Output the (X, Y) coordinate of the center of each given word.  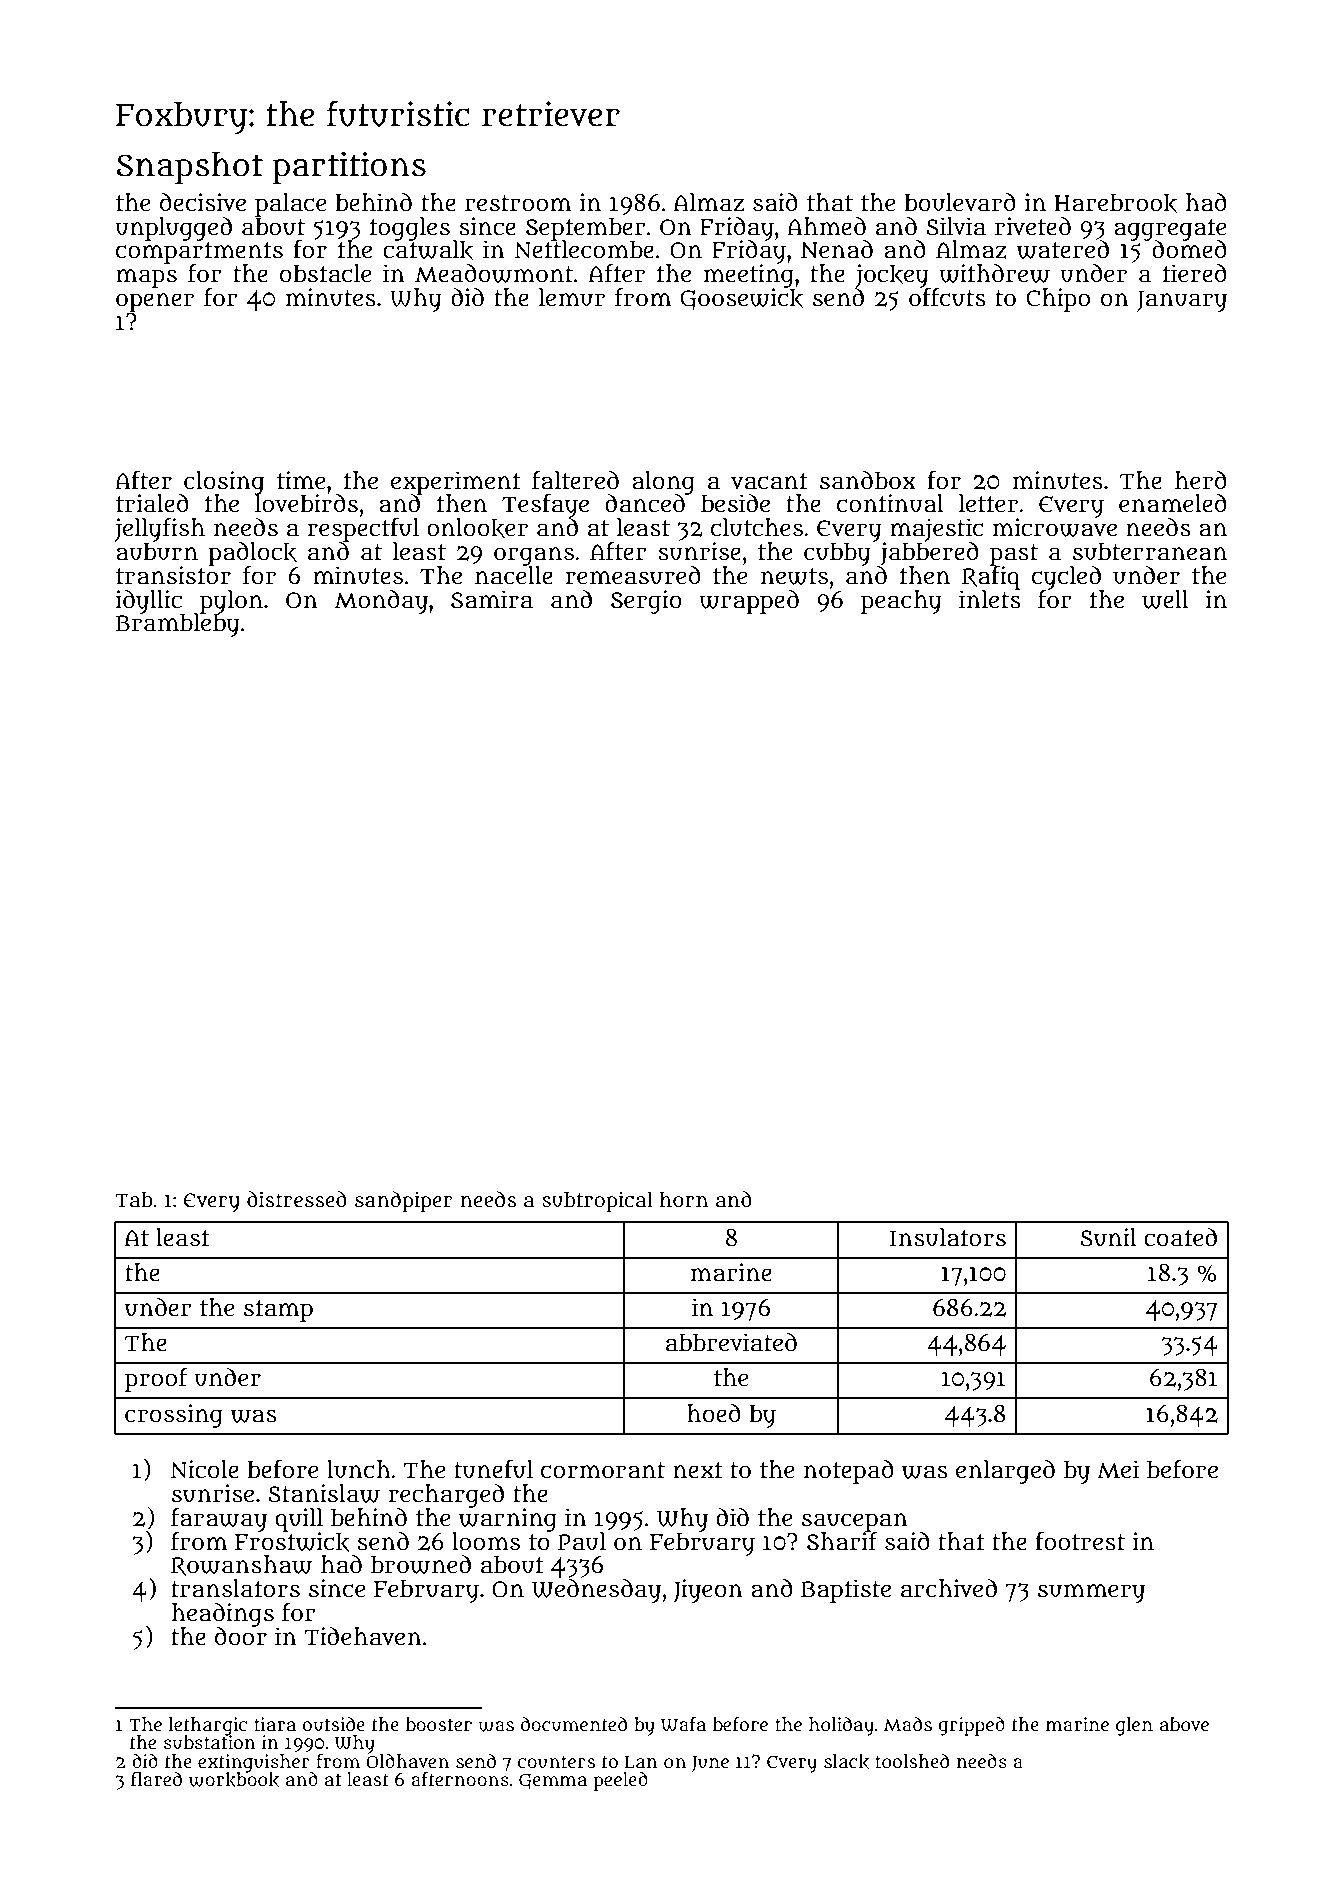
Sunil (1108, 1237)
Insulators (948, 1237)
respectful (363, 530)
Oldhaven (407, 1761)
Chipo (1058, 300)
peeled (620, 1781)
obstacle (325, 273)
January (1182, 301)
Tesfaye (545, 506)
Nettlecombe (584, 250)
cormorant (603, 1470)
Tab (134, 1200)
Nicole (204, 1469)
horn (684, 1199)
